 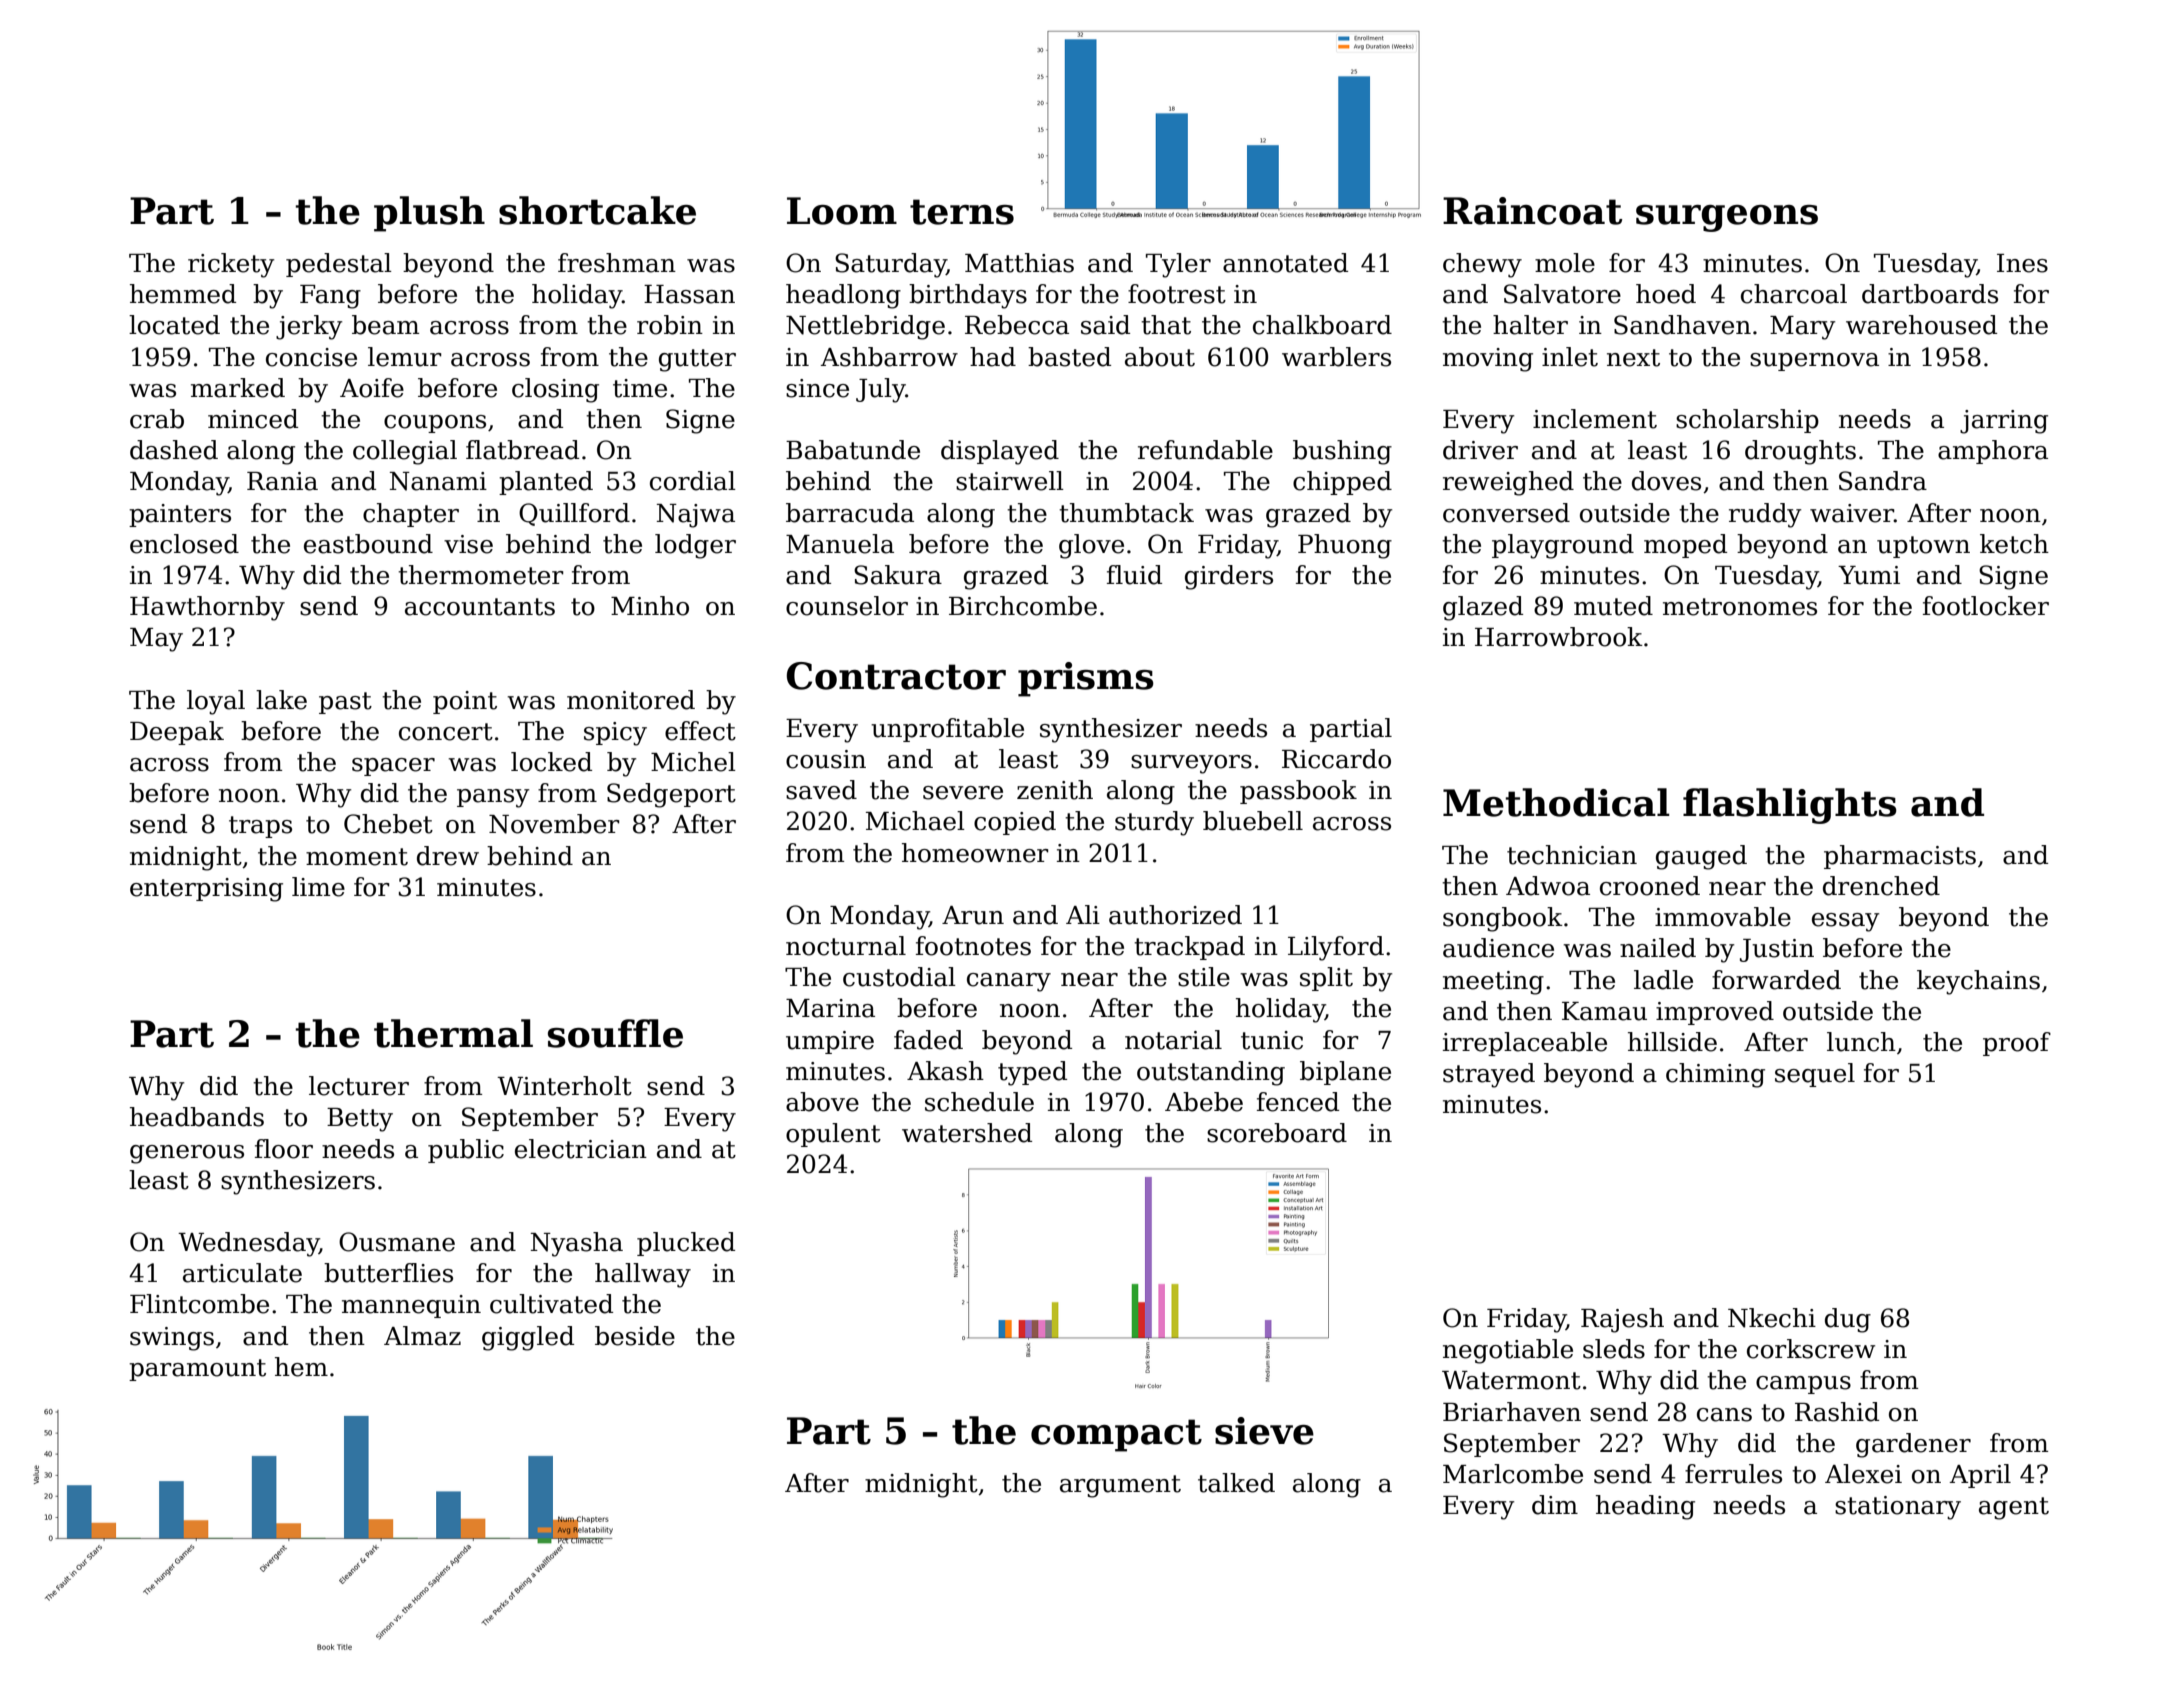 What do you see at coordinates (898, 575) in the document?
I see `Sakura` at bounding box center [898, 575].
